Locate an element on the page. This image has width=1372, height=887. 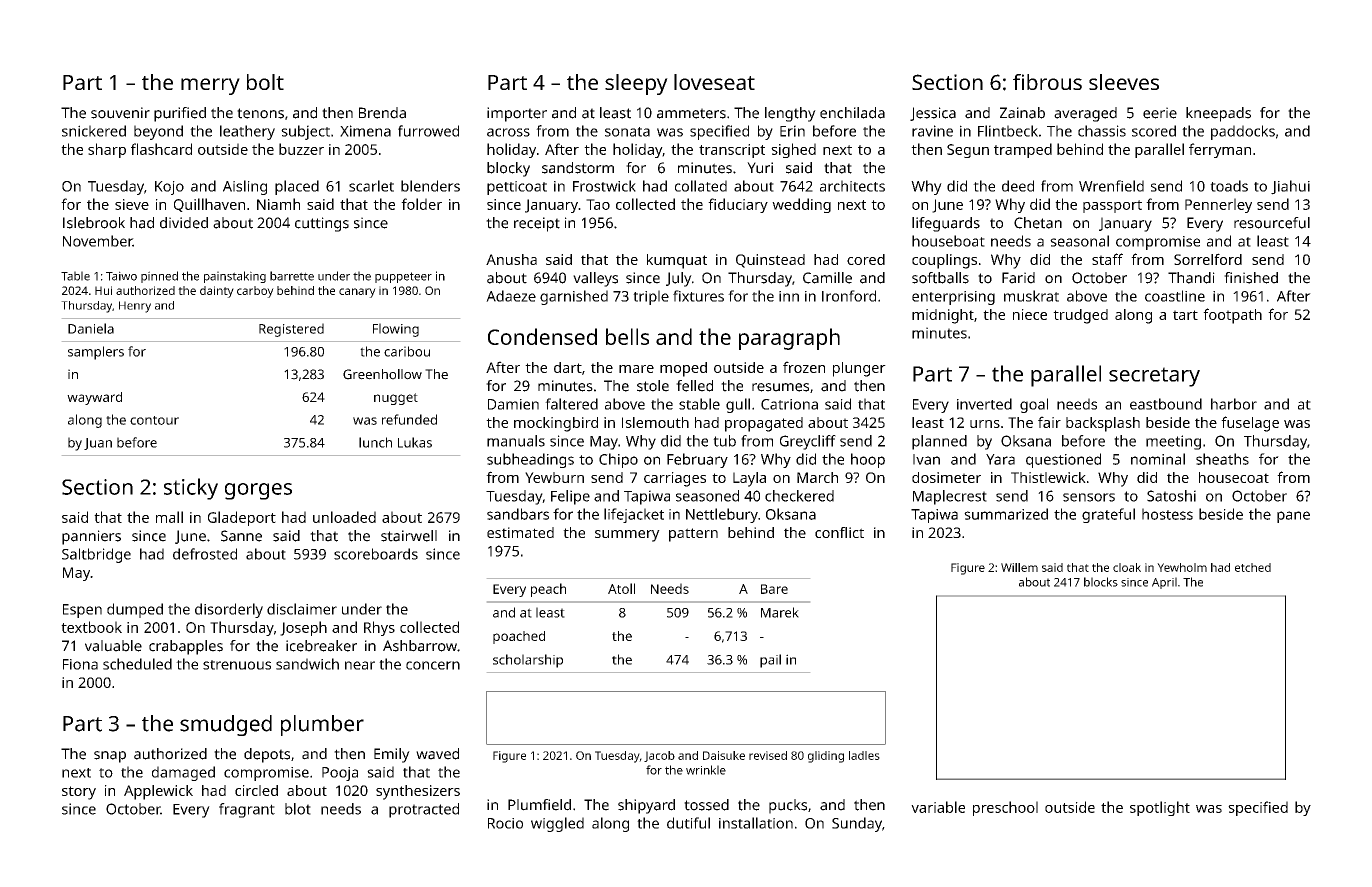
receipt is located at coordinates (537, 224).
